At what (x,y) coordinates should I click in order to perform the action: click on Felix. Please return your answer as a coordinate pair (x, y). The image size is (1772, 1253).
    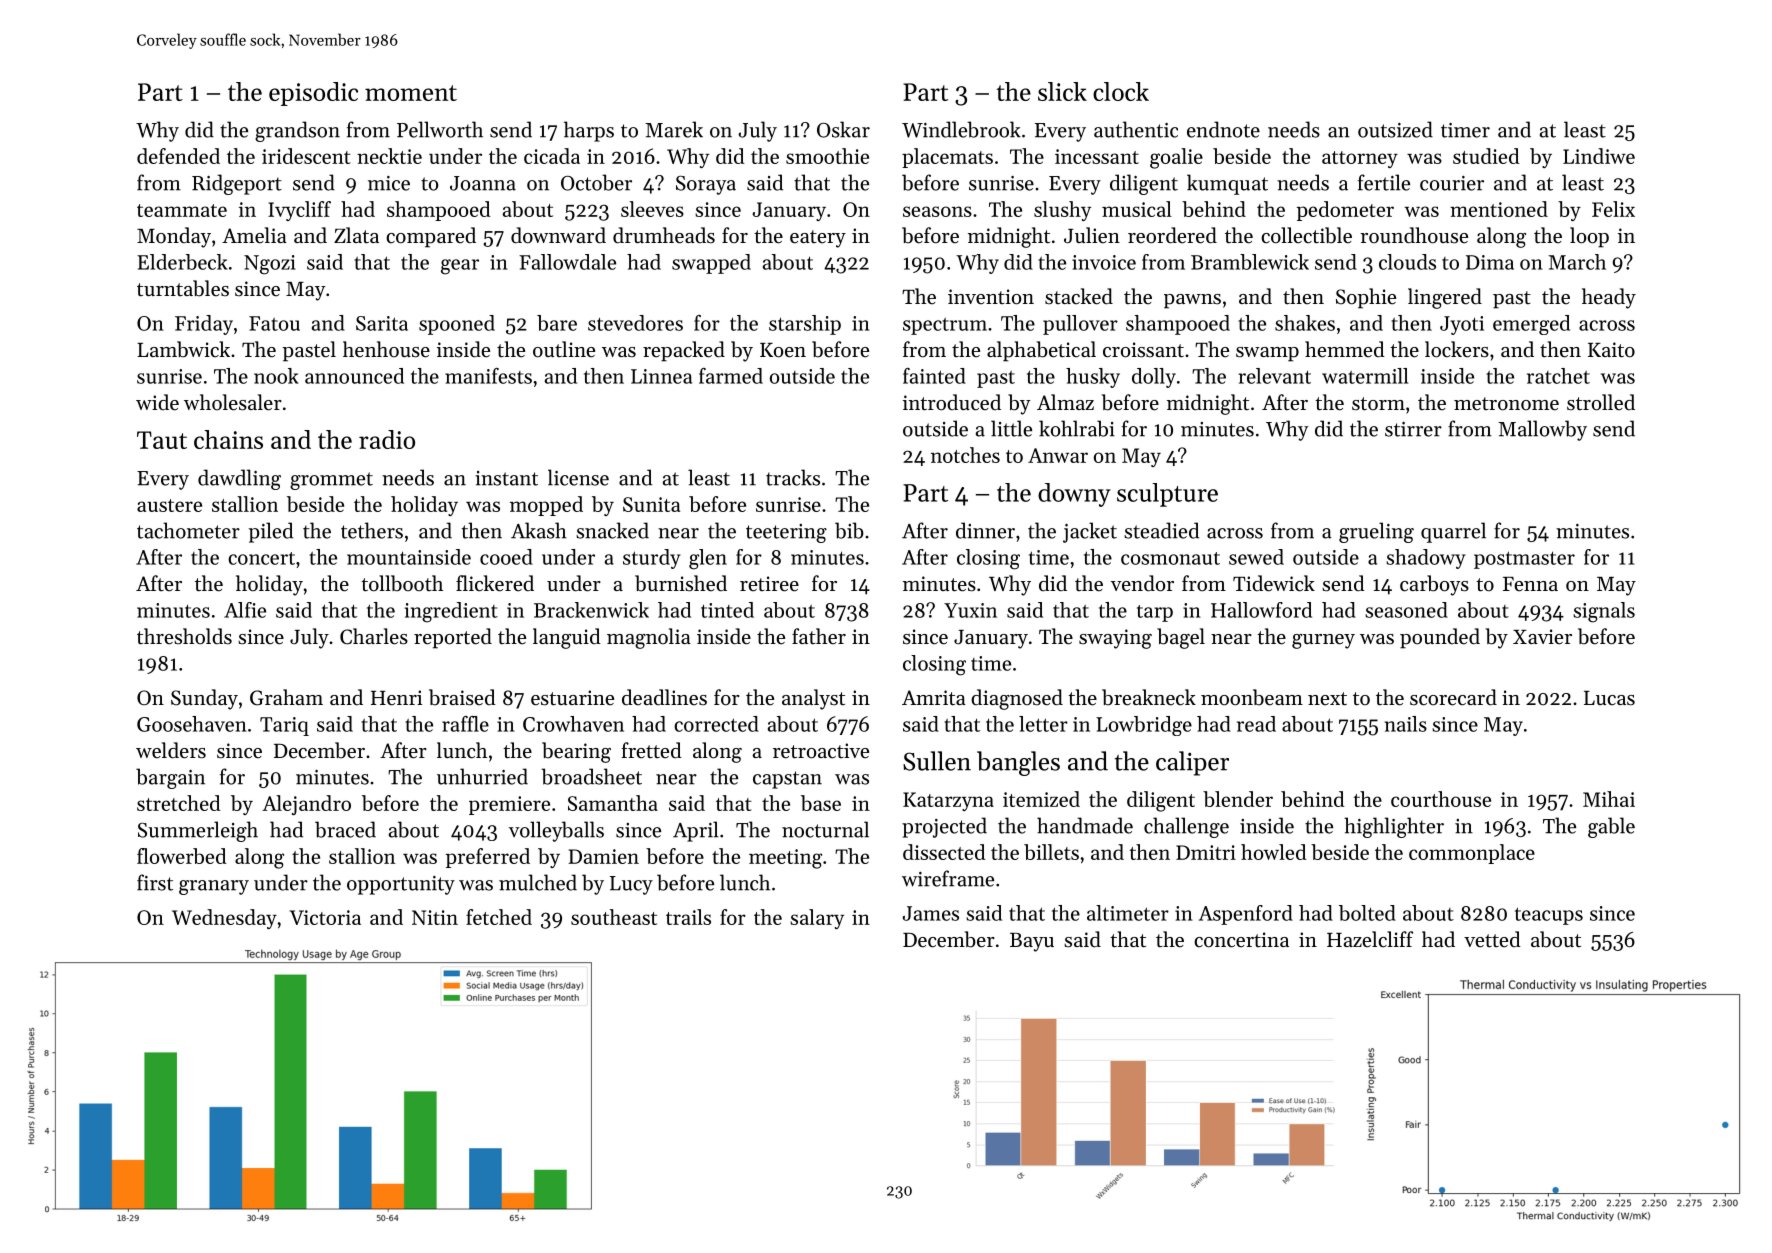
    Looking at the image, I should click on (1613, 209).
